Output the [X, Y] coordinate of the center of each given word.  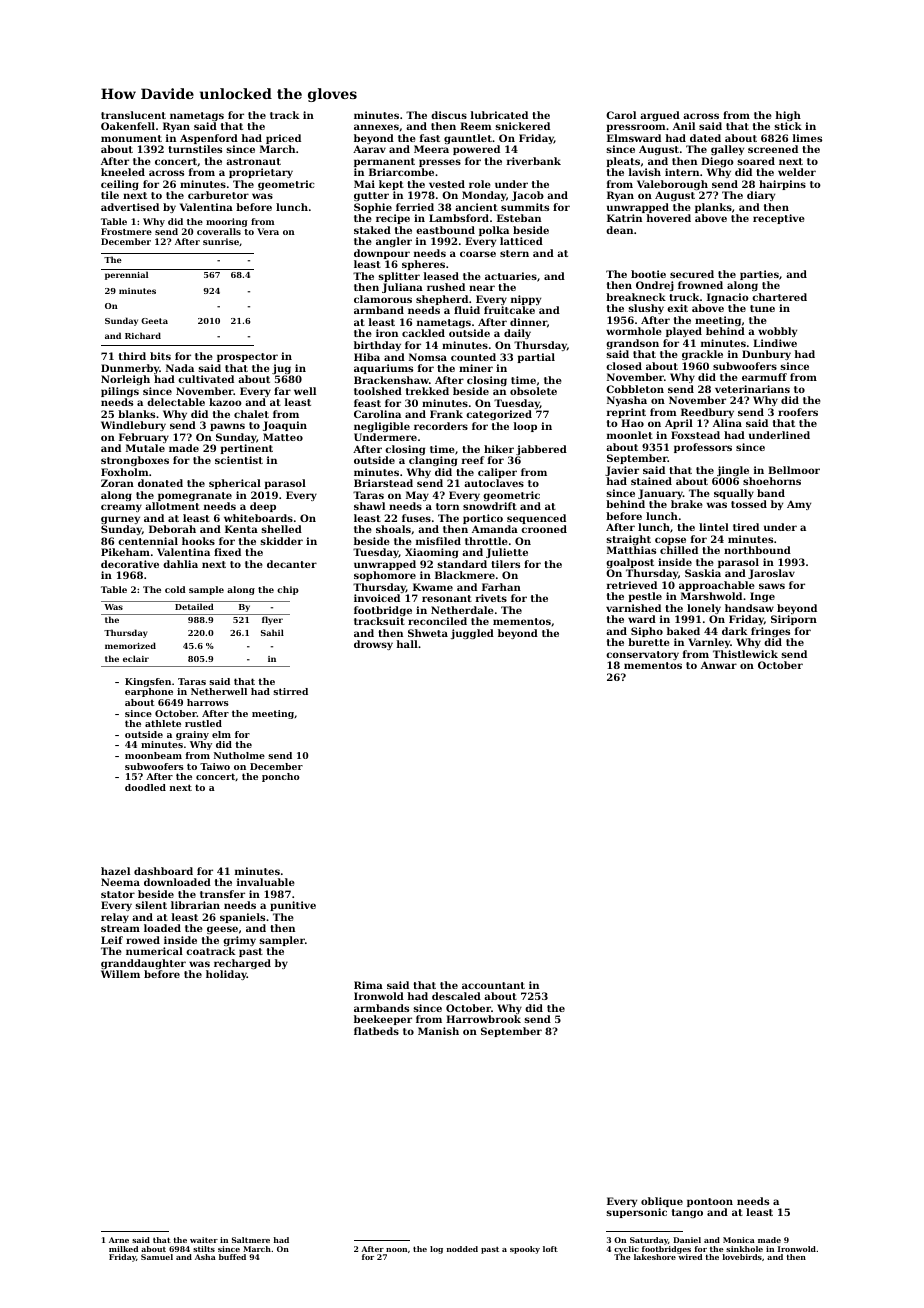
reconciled [437, 621]
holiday [226, 975]
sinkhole [744, 1249]
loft [550, 1249]
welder [797, 172]
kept [391, 185]
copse [670, 541]
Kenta [241, 529]
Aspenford [209, 139]
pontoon [710, 1202]
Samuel [157, 1257]
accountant [493, 985]
